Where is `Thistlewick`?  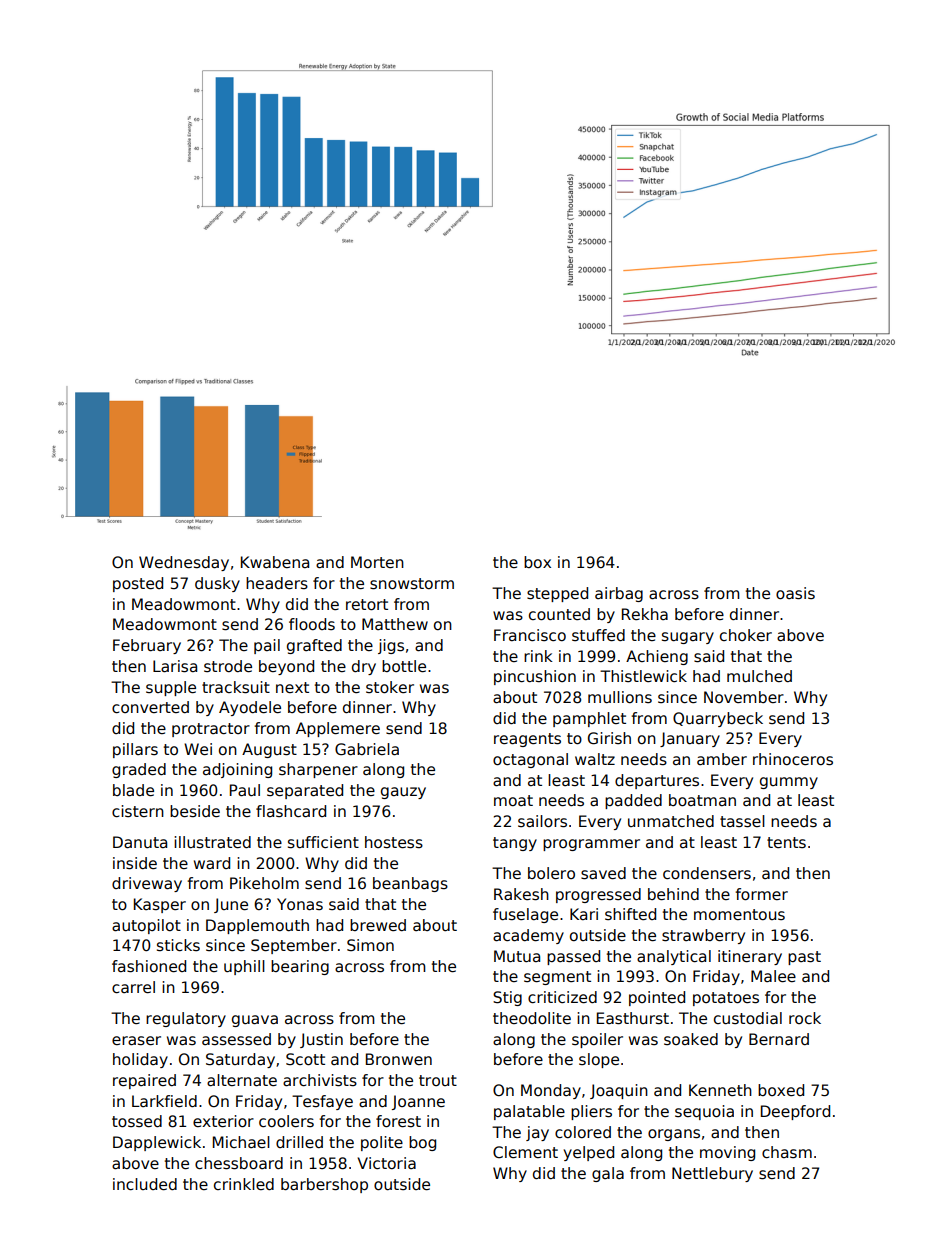
Thistlewick is located at coordinates (643, 676).
